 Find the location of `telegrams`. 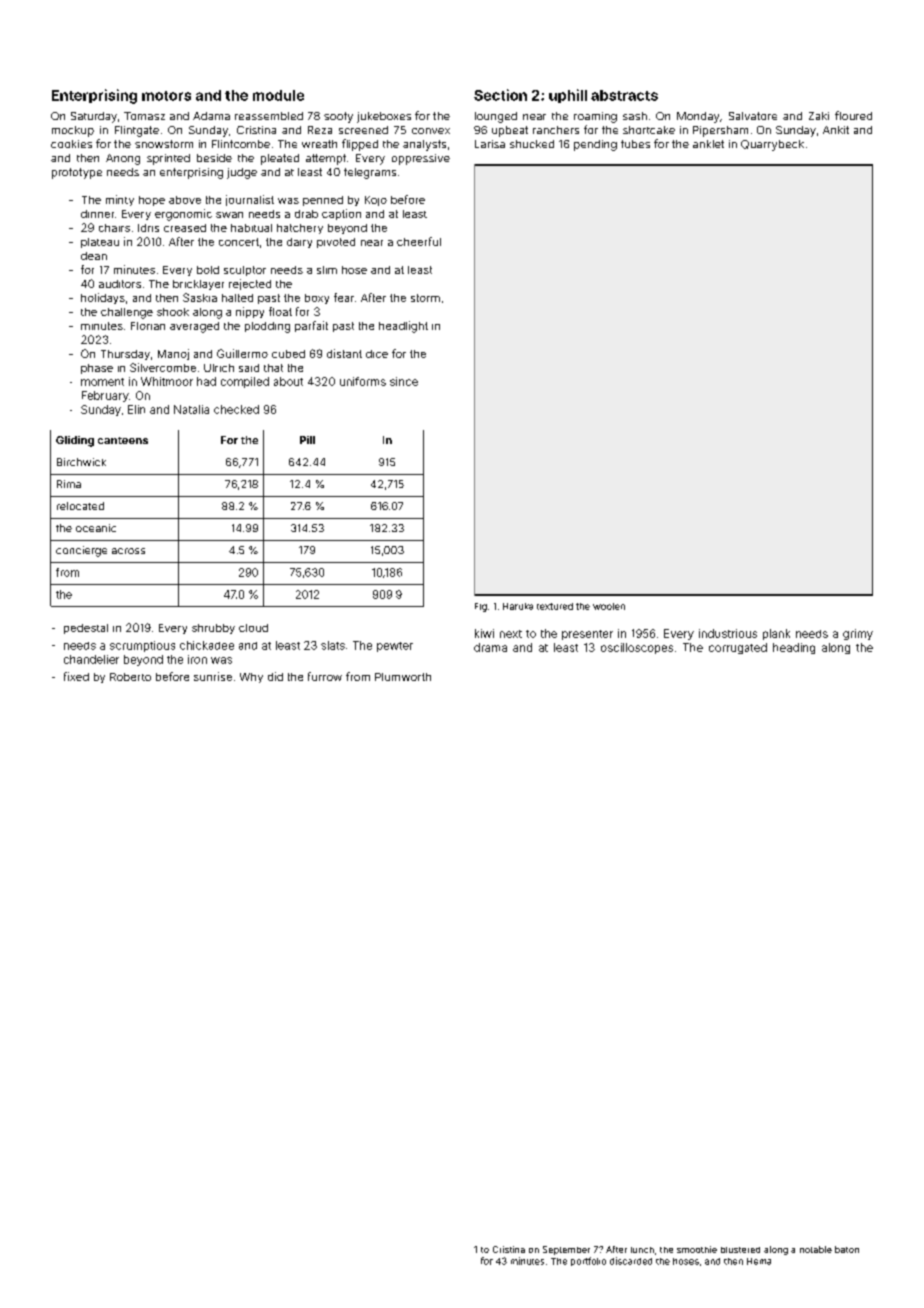

telegrams is located at coordinates (370, 173).
